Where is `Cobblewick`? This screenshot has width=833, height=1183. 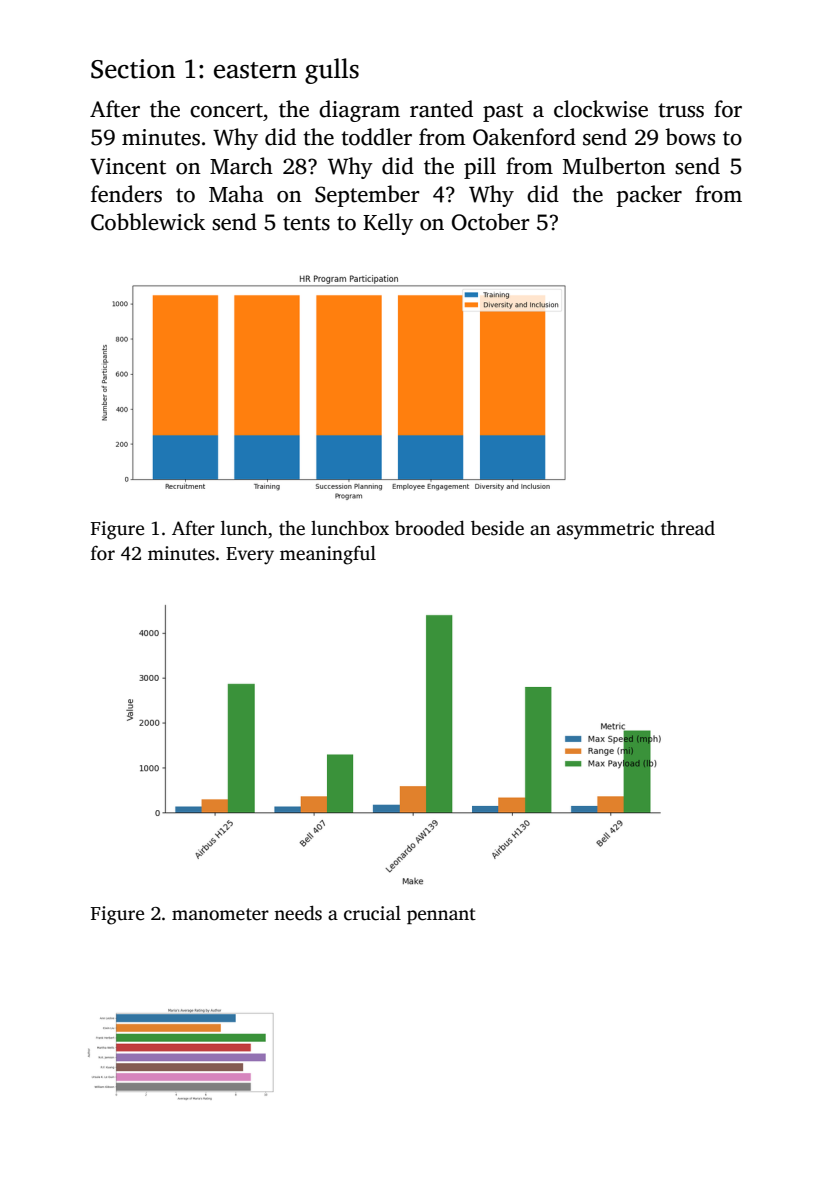
Cobblewick is located at coordinates (148, 222).
